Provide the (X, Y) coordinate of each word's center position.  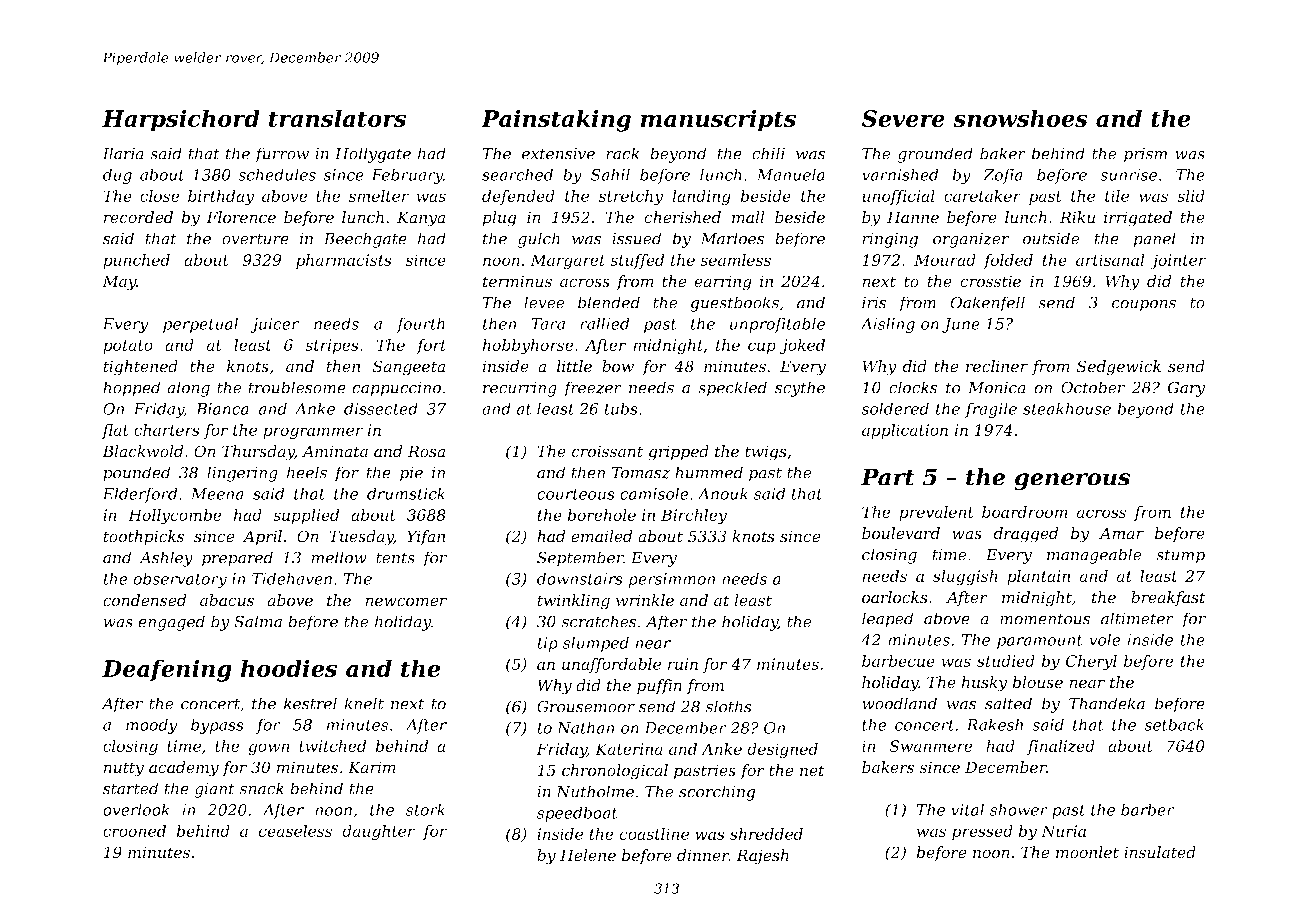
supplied (306, 516)
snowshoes (1020, 118)
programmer (313, 433)
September (580, 559)
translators (337, 118)
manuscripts (718, 120)
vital (967, 809)
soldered (895, 408)
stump (1180, 556)
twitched (333, 746)
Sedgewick (1119, 368)
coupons (1144, 306)
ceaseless (295, 831)
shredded (766, 834)
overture (255, 239)
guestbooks (734, 304)
